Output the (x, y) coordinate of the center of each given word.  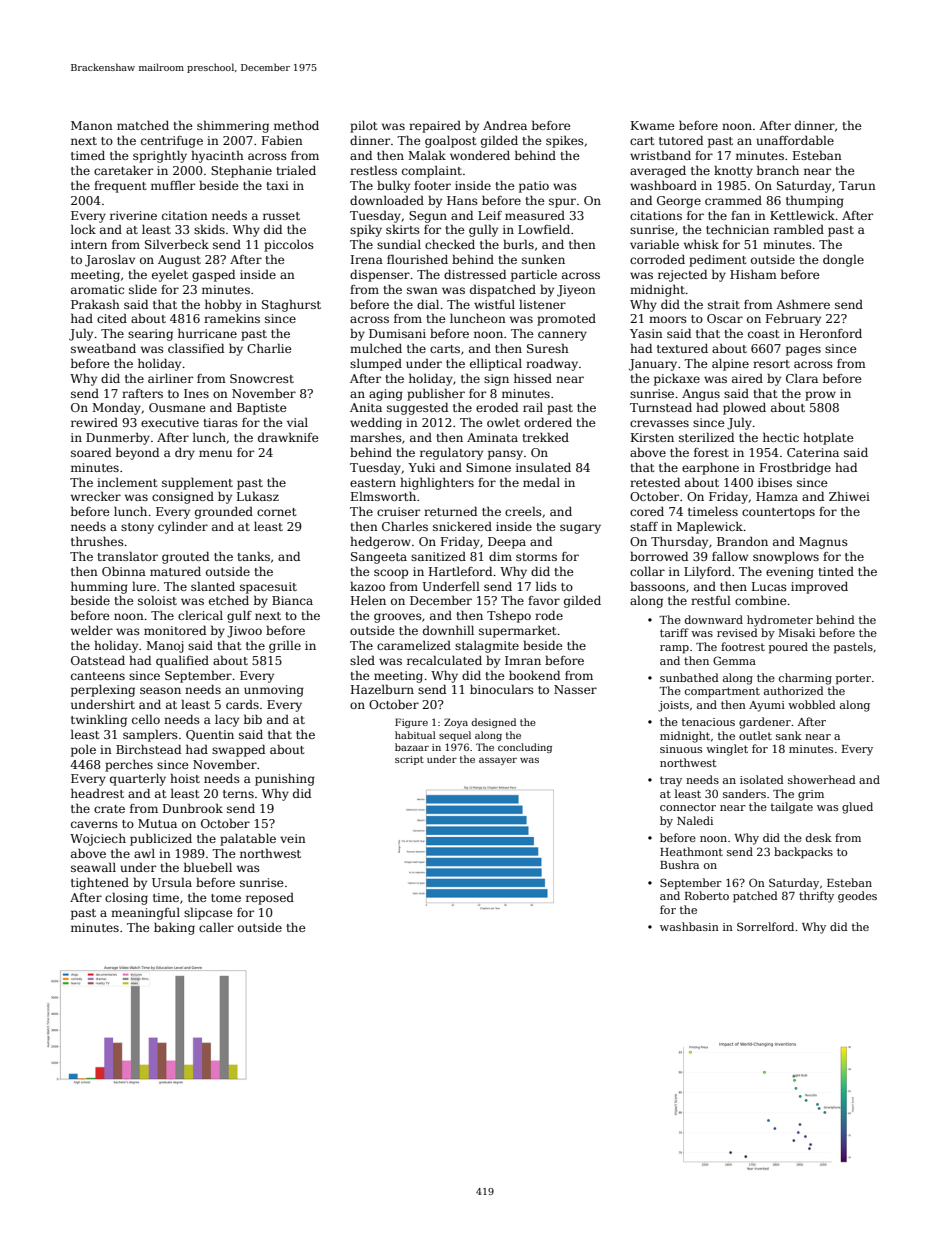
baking (174, 929)
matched (143, 125)
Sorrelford (765, 926)
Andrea (505, 125)
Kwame (653, 125)
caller (216, 927)
